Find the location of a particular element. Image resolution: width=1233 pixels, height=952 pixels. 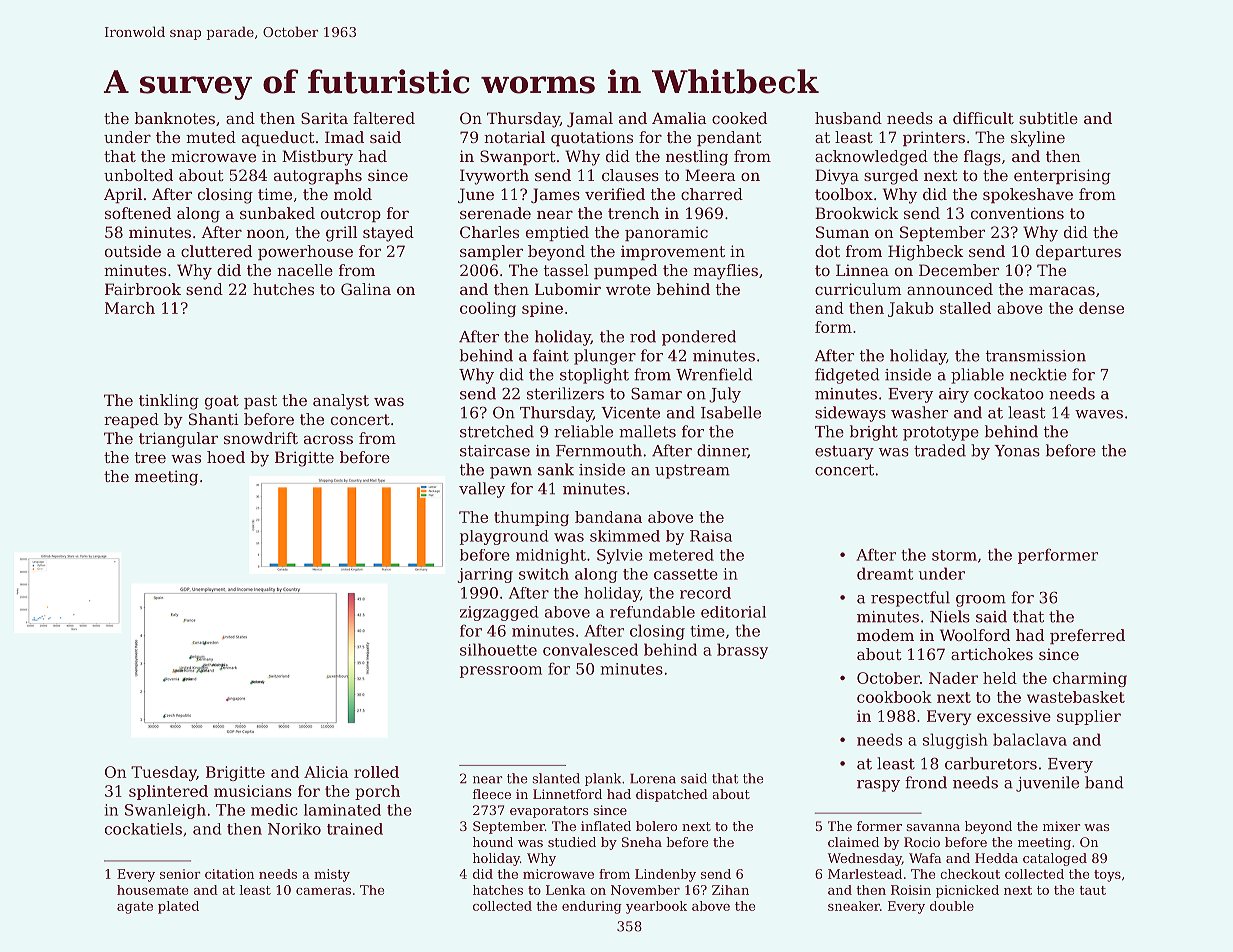

unbolted is located at coordinates (138, 175).
